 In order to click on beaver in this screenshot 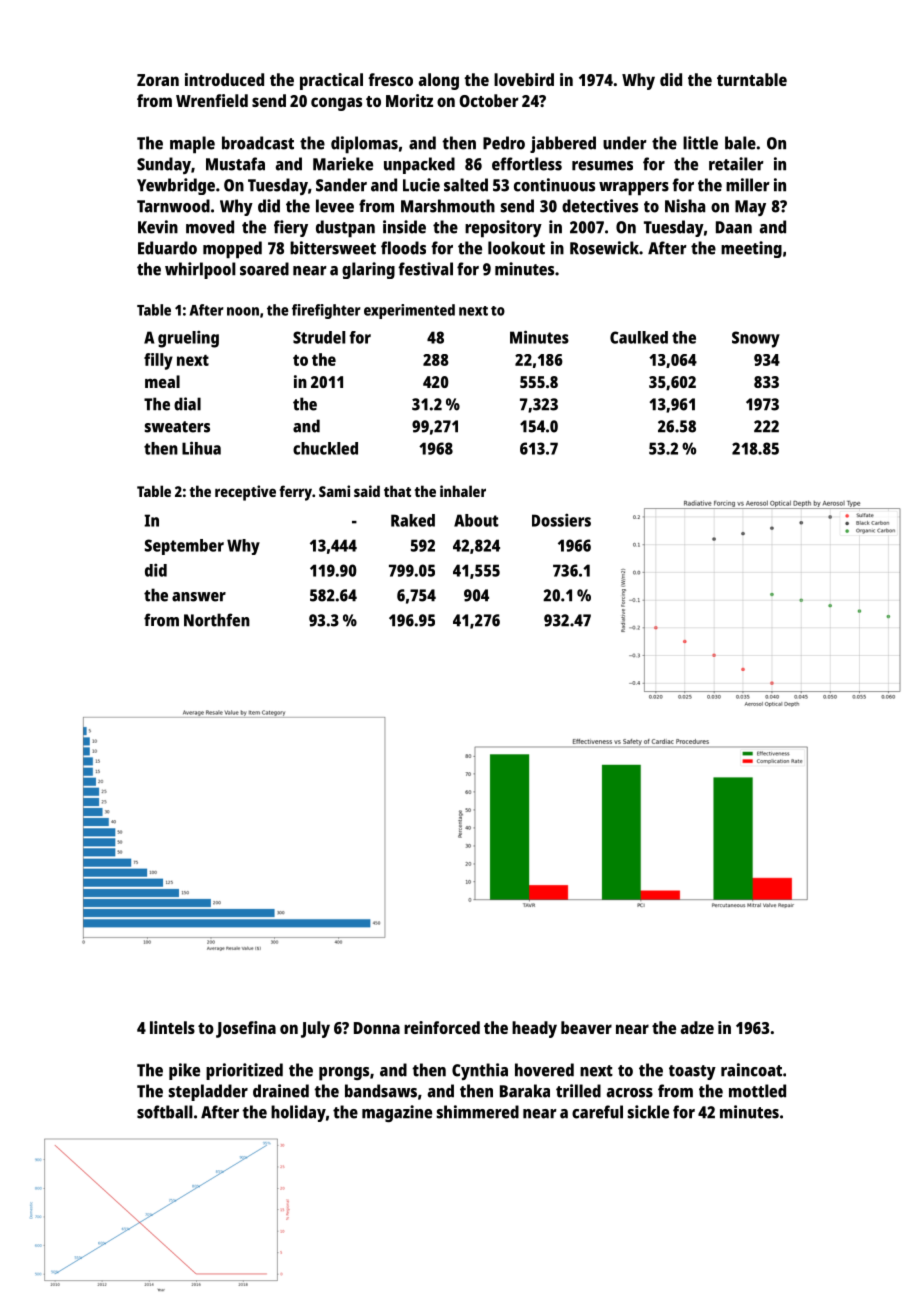, I will do `click(586, 1027)`.
